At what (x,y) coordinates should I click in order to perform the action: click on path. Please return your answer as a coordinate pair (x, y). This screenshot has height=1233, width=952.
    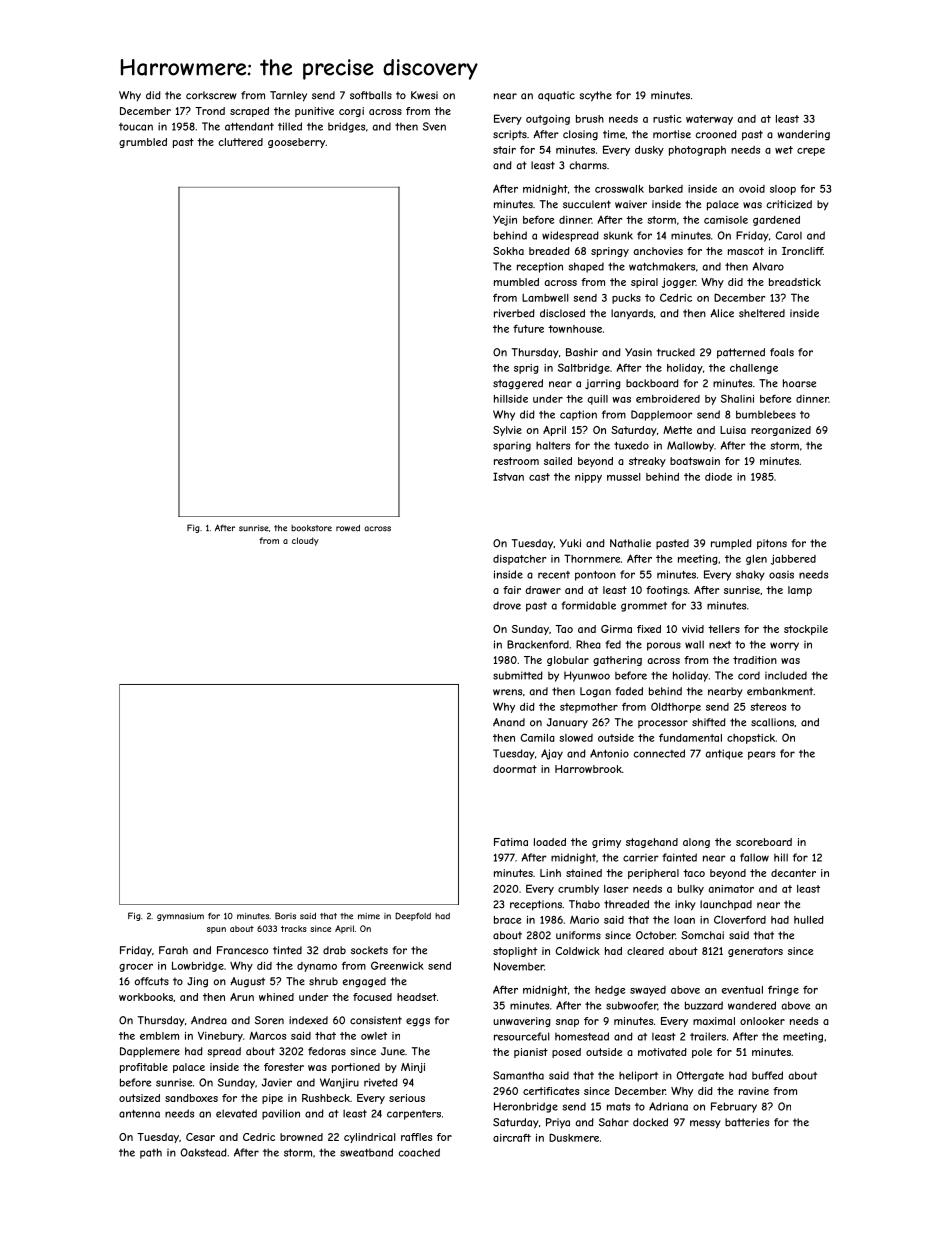
    Looking at the image, I should click on (151, 1153).
